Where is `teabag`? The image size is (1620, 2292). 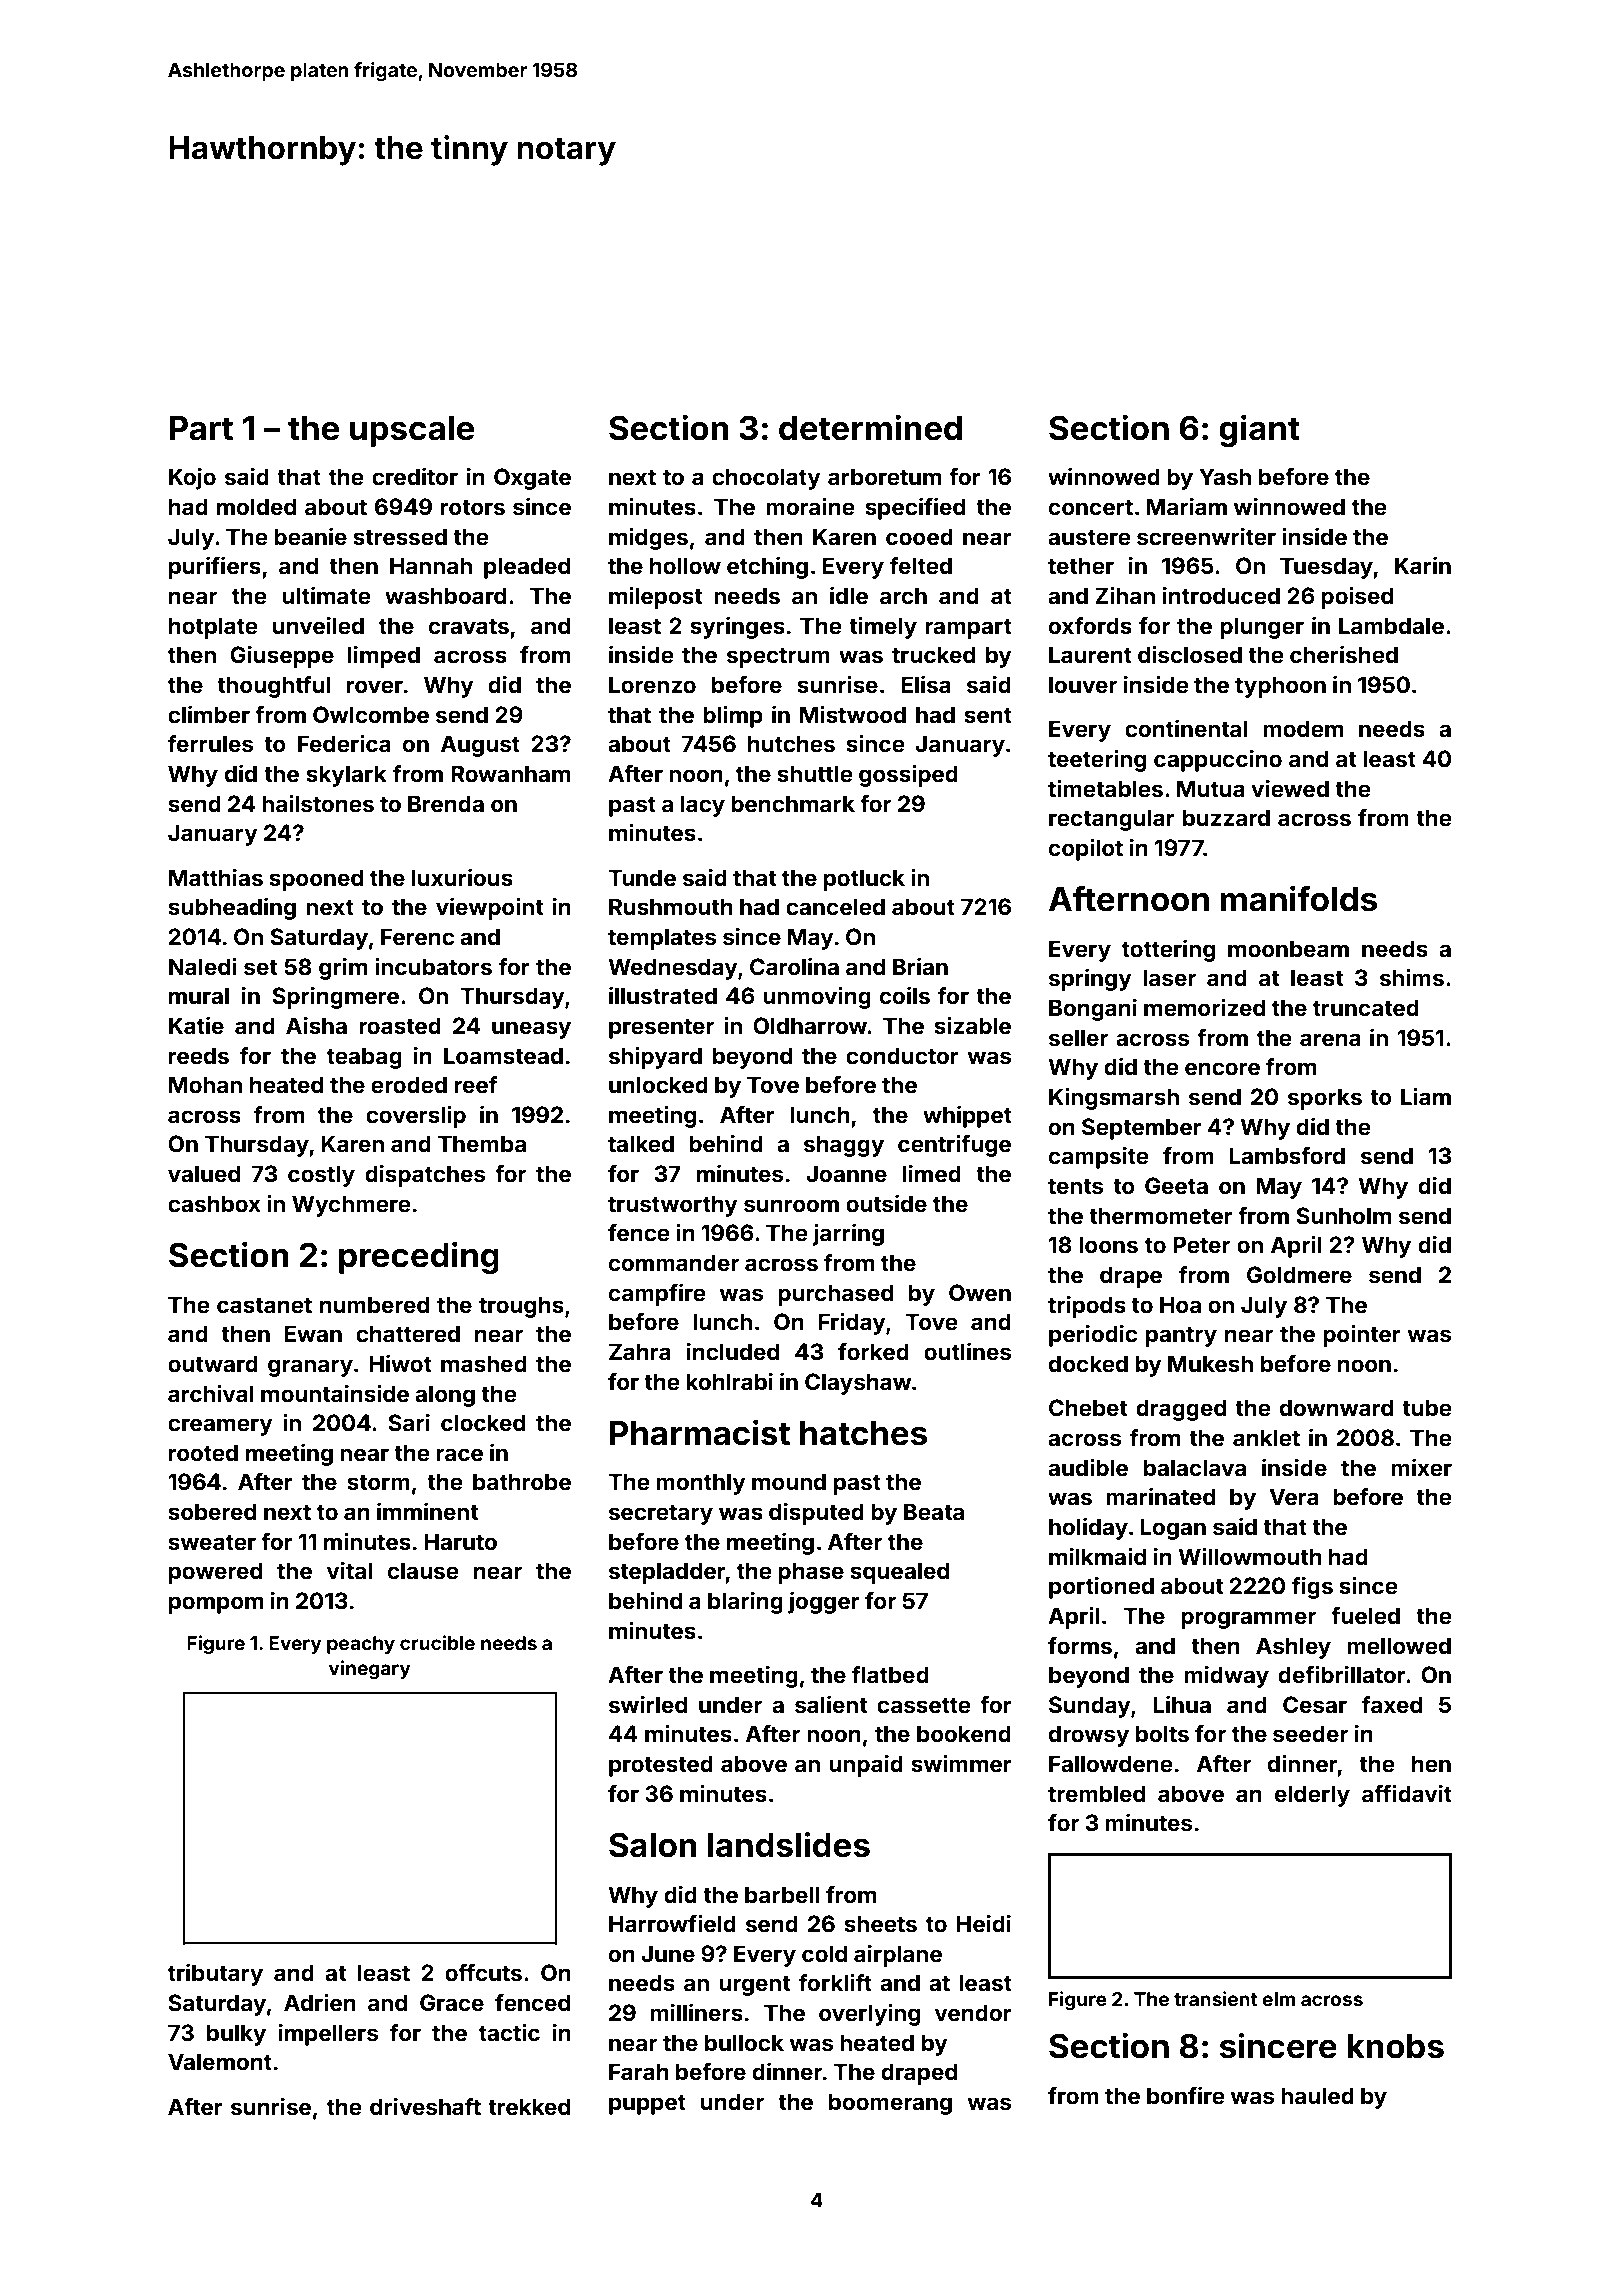 teabag is located at coordinates (364, 1058).
